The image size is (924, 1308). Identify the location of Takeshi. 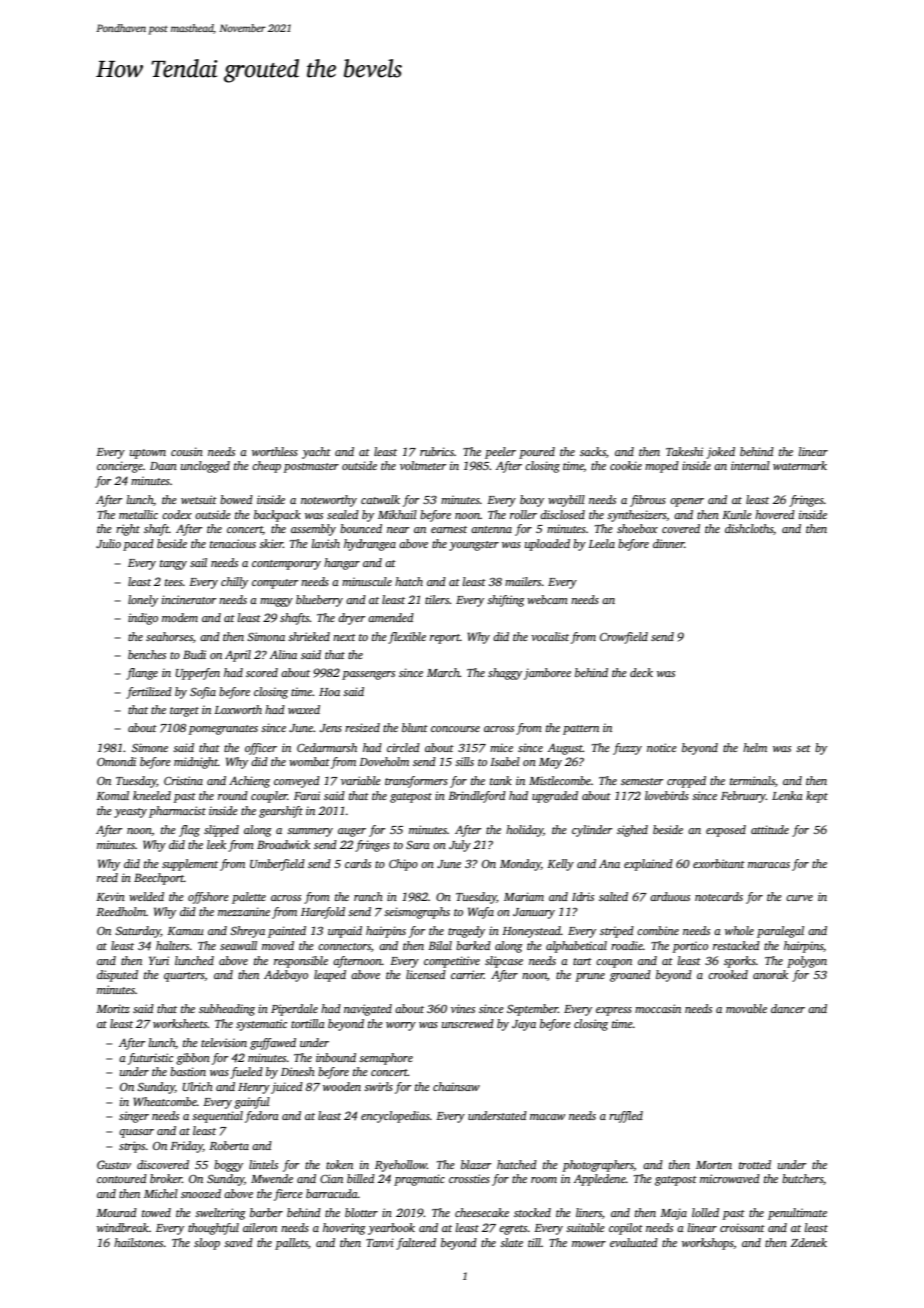
(684, 451).
